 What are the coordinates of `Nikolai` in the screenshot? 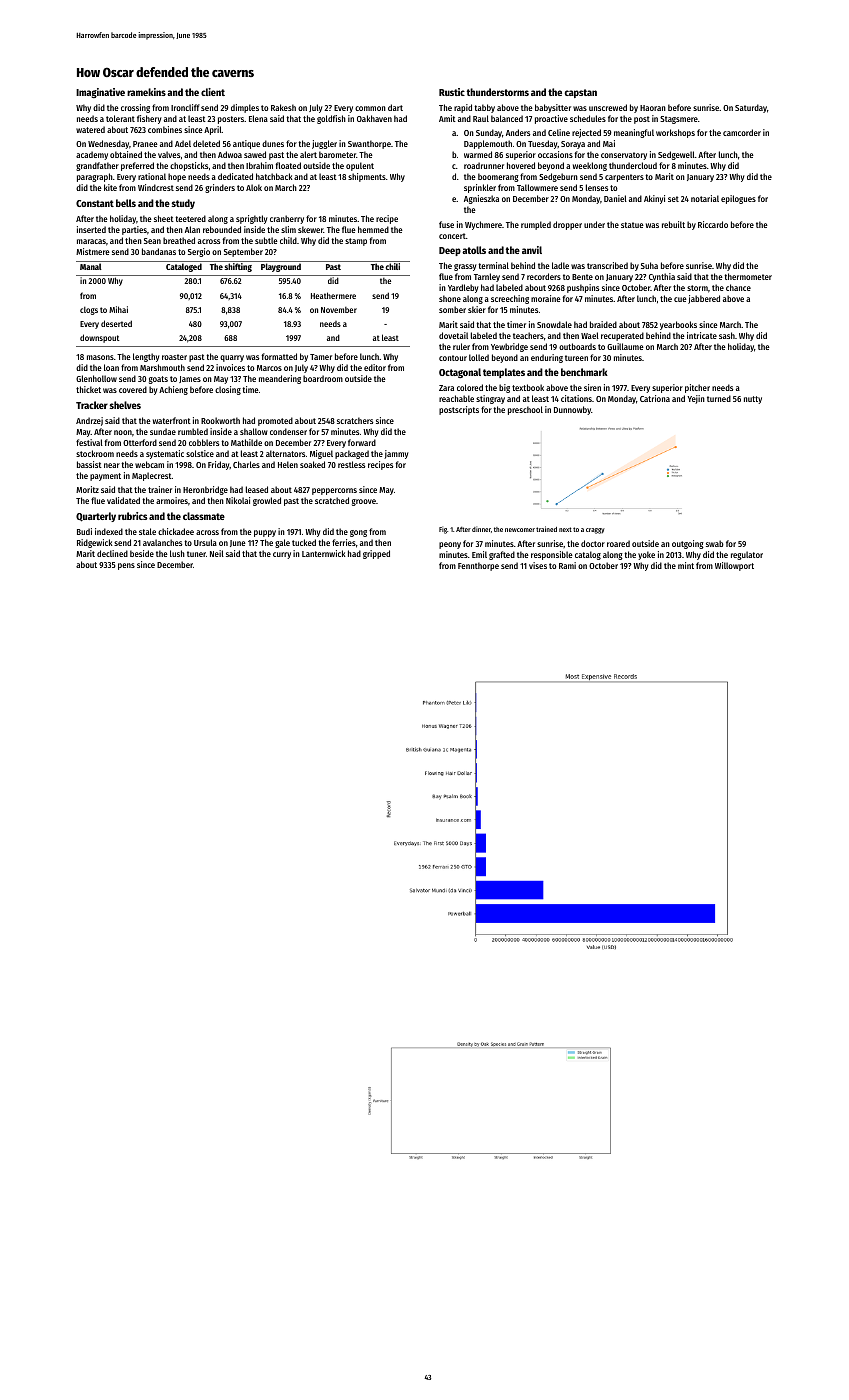 It's located at (238, 500).
